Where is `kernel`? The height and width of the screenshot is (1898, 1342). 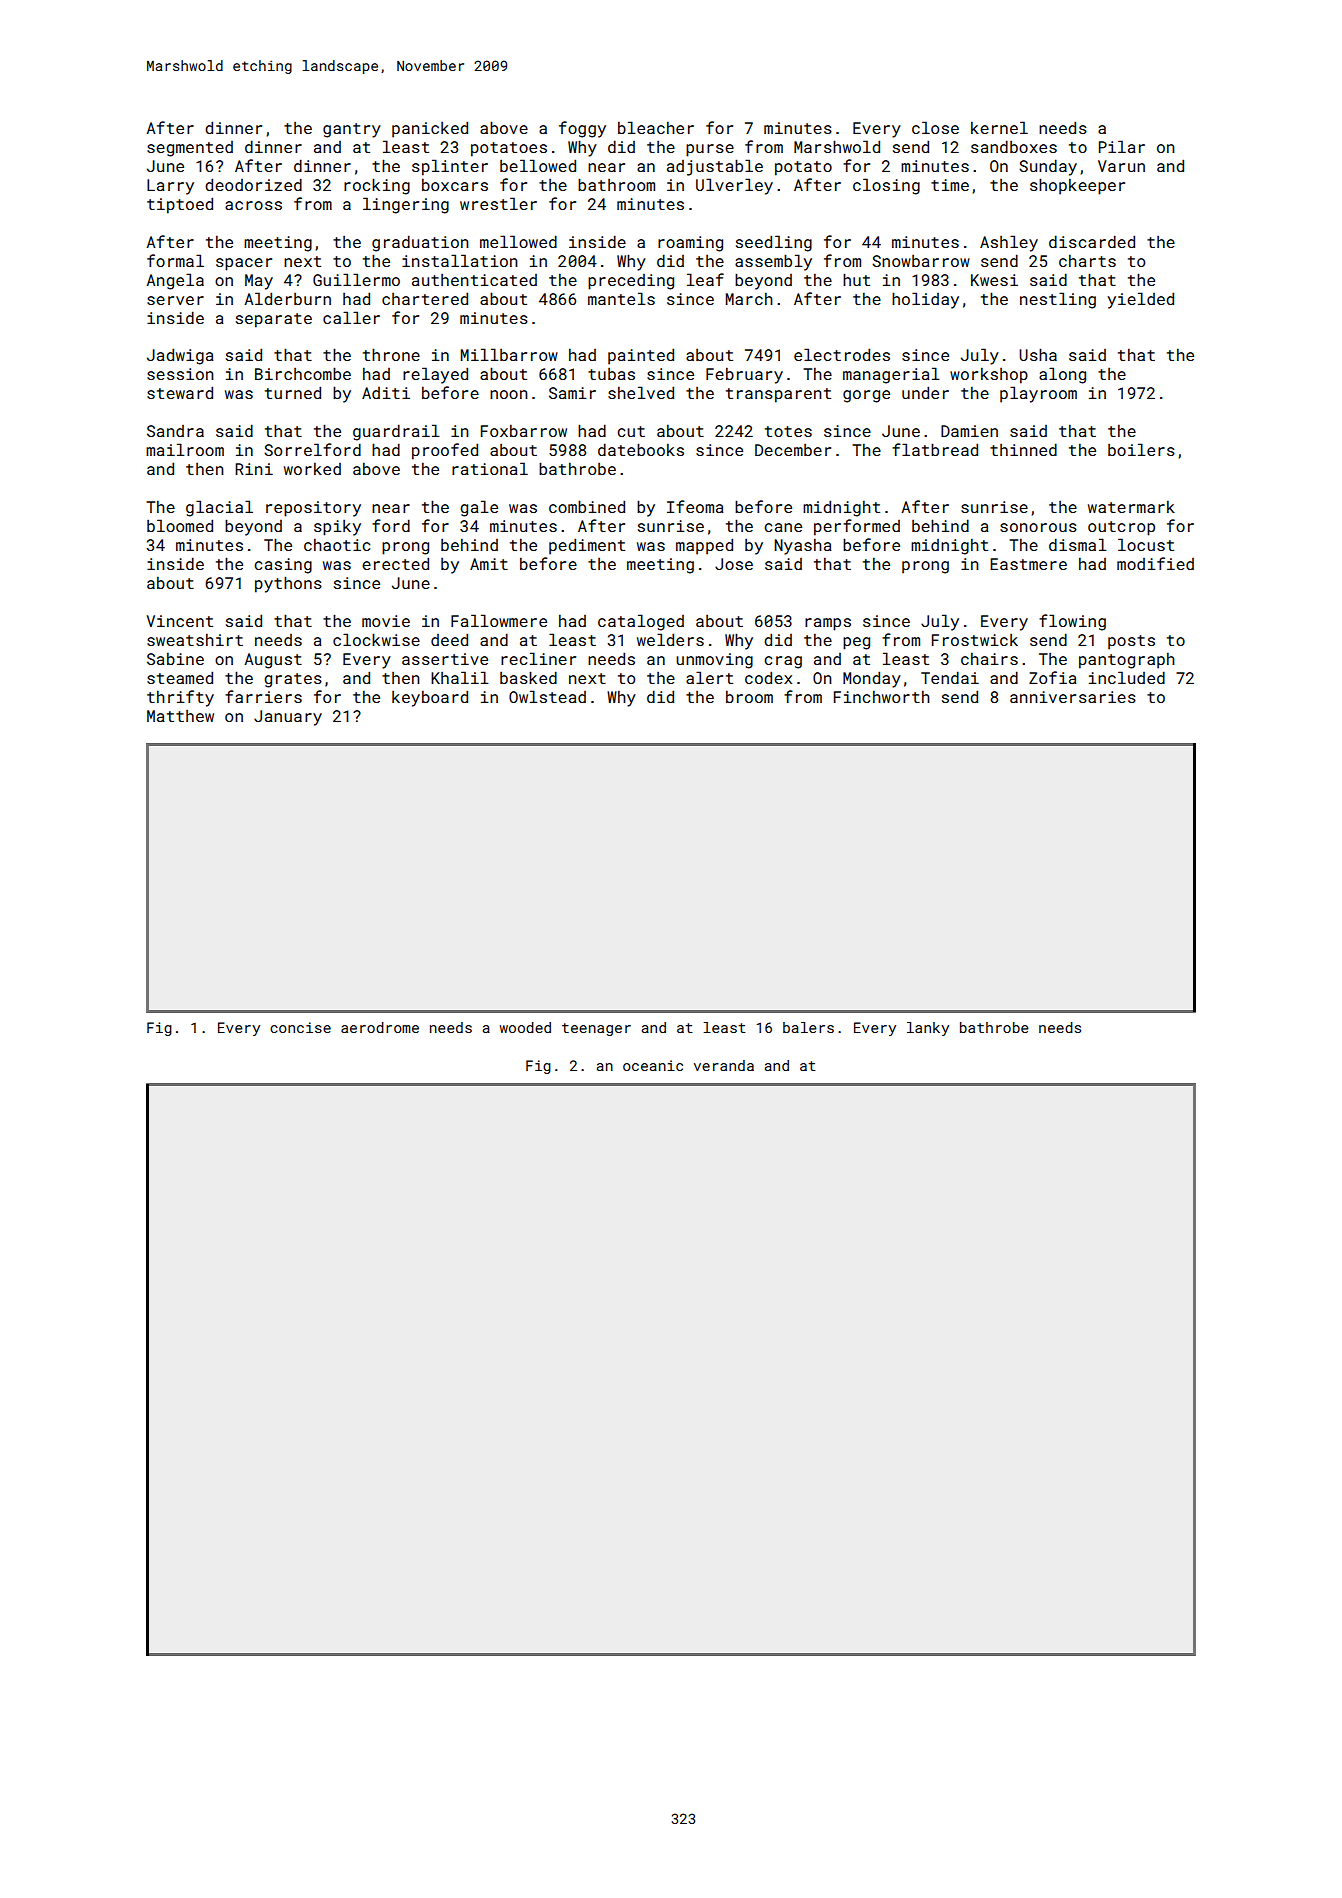
kernel is located at coordinates (999, 127).
